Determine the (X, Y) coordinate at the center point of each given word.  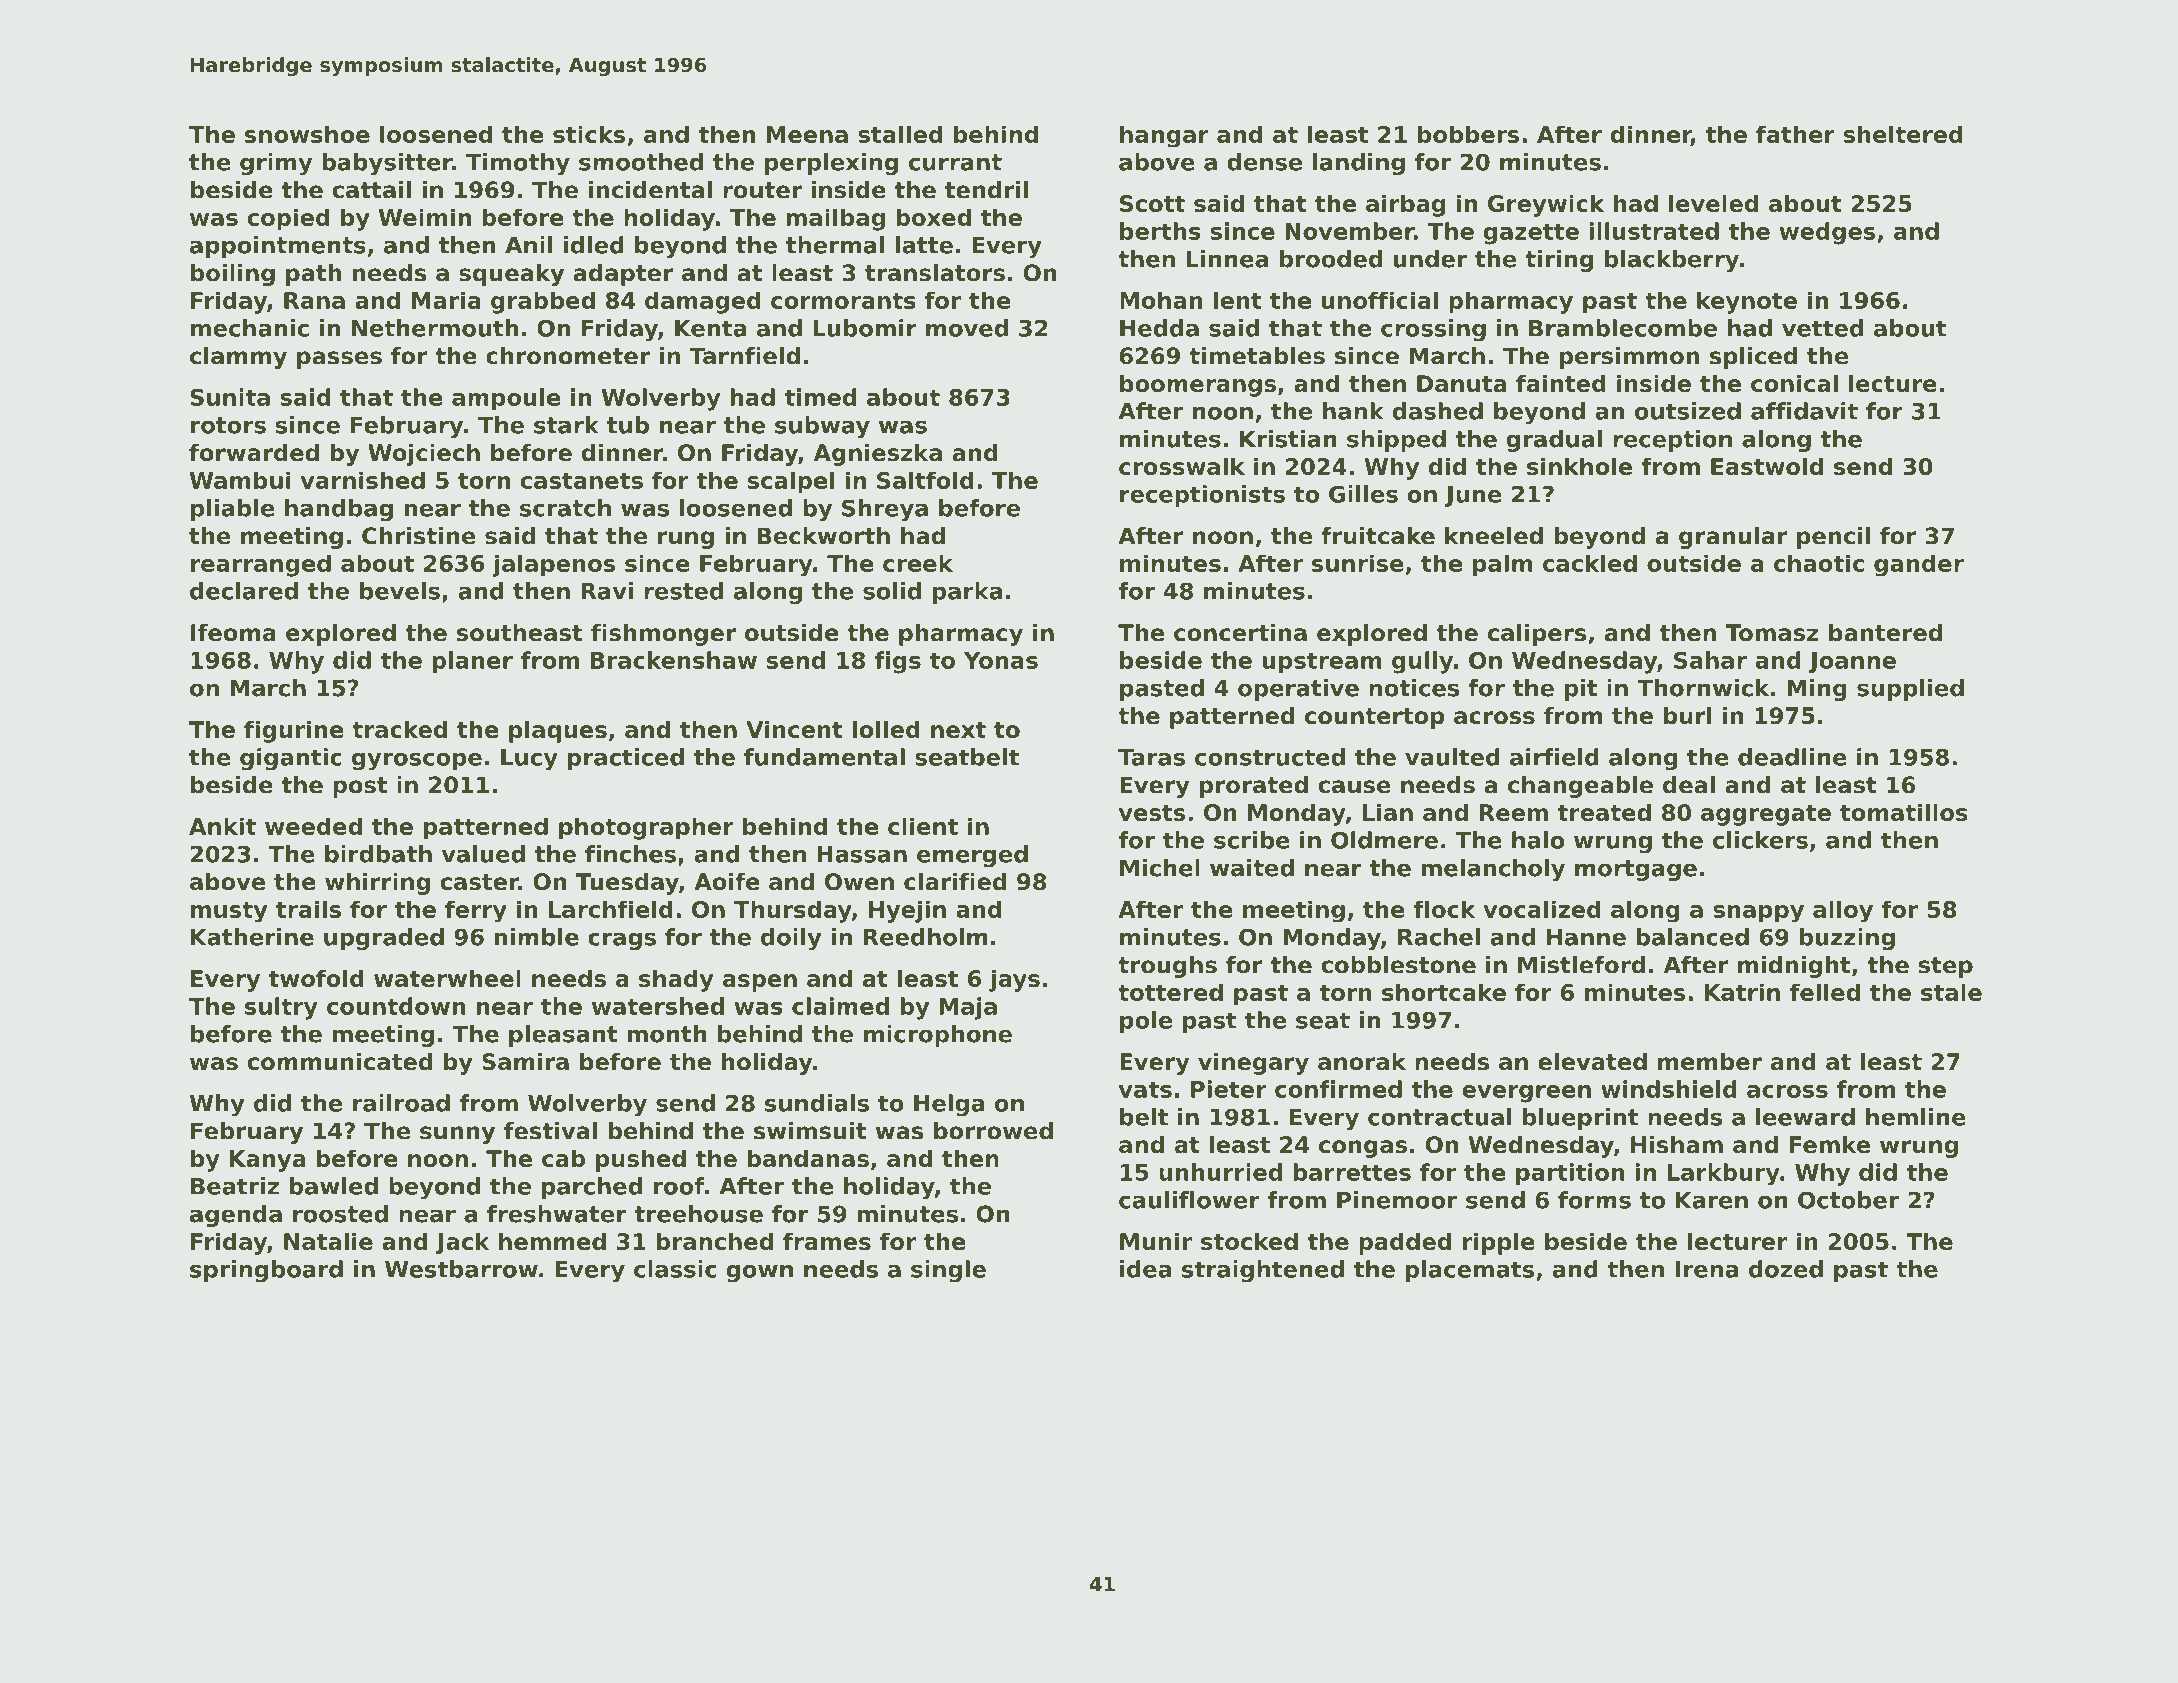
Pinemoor (1397, 1200)
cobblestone (1398, 965)
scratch (565, 508)
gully (1422, 662)
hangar (1164, 136)
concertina (1240, 633)
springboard (266, 1271)
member (1710, 1062)
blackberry (1672, 261)
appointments (278, 247)
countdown (396, 1006)
